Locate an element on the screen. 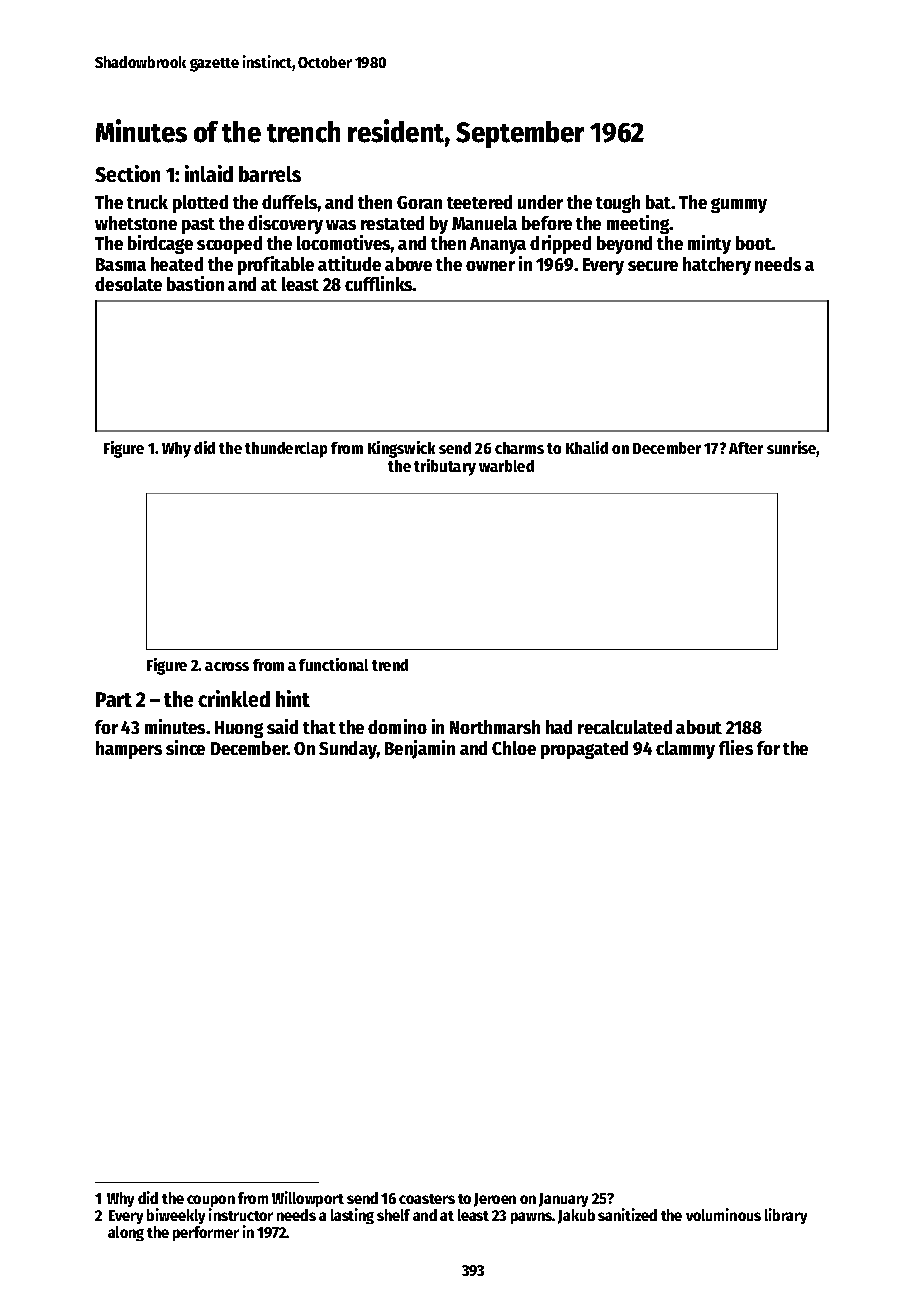  performer is located at coordinates (206, 1233).
